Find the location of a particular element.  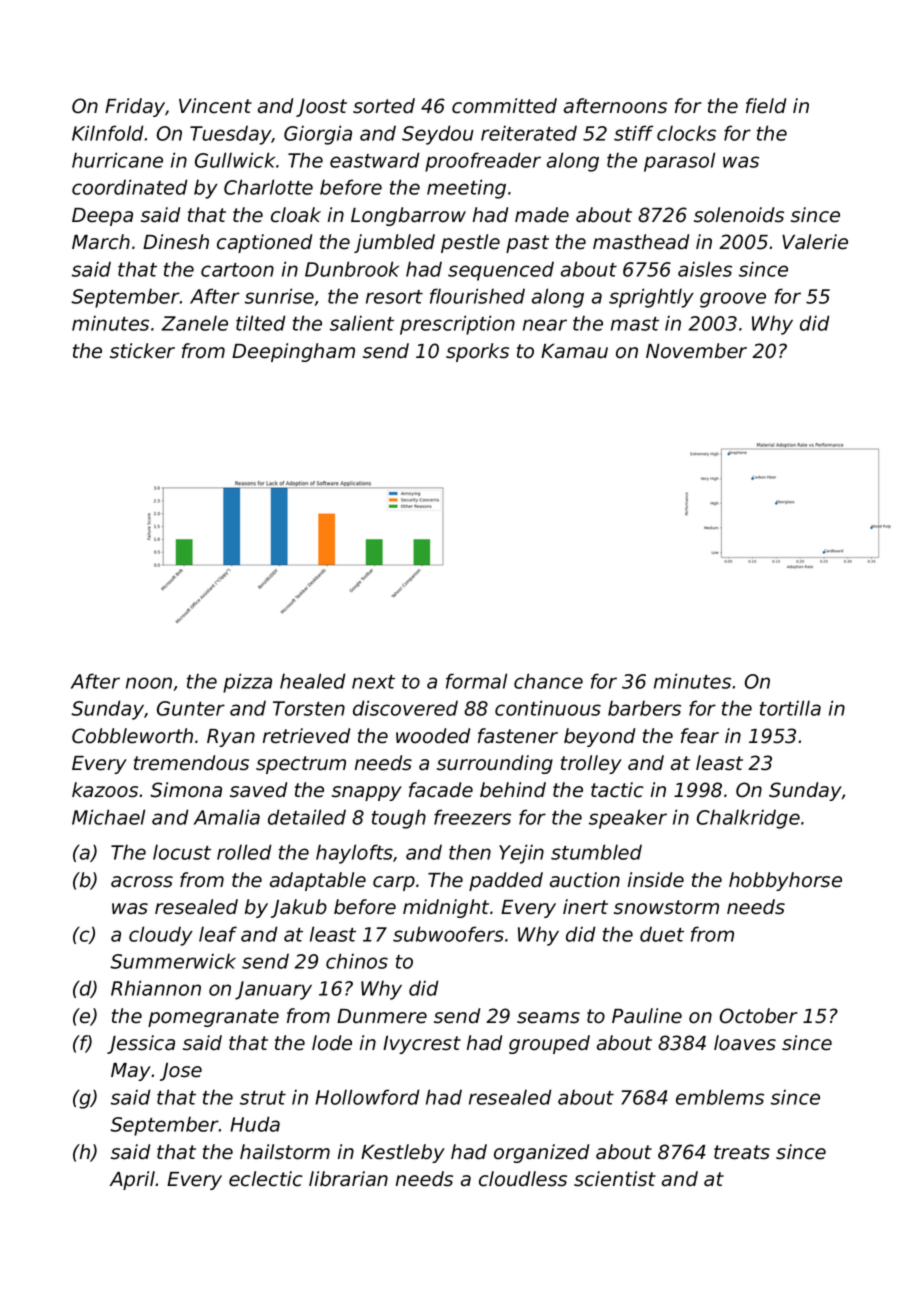

eastward is located at coordinates (375, 160).
